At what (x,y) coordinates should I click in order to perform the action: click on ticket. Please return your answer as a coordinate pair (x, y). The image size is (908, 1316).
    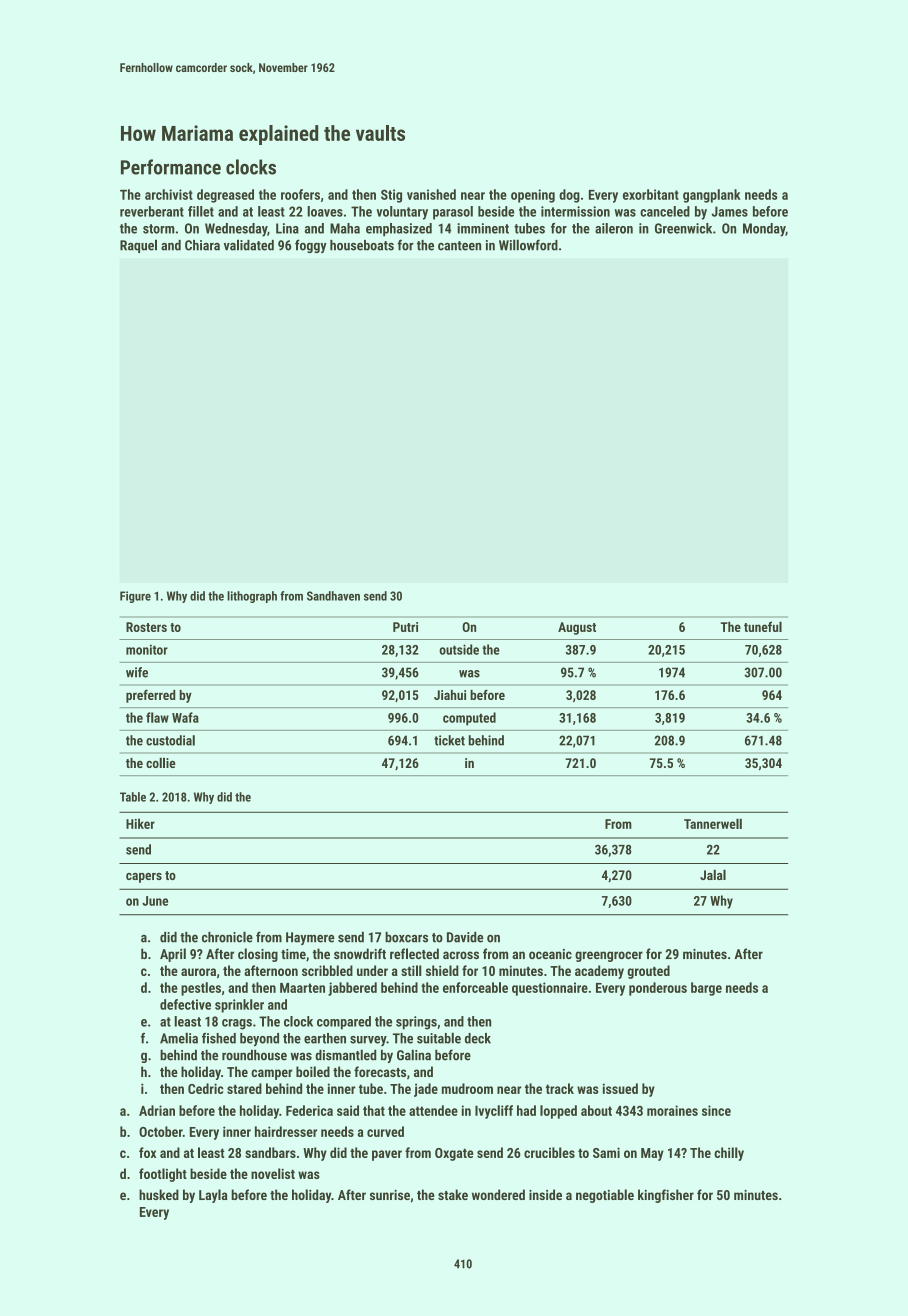
    Looking at the image, I should click on (449, 740).
